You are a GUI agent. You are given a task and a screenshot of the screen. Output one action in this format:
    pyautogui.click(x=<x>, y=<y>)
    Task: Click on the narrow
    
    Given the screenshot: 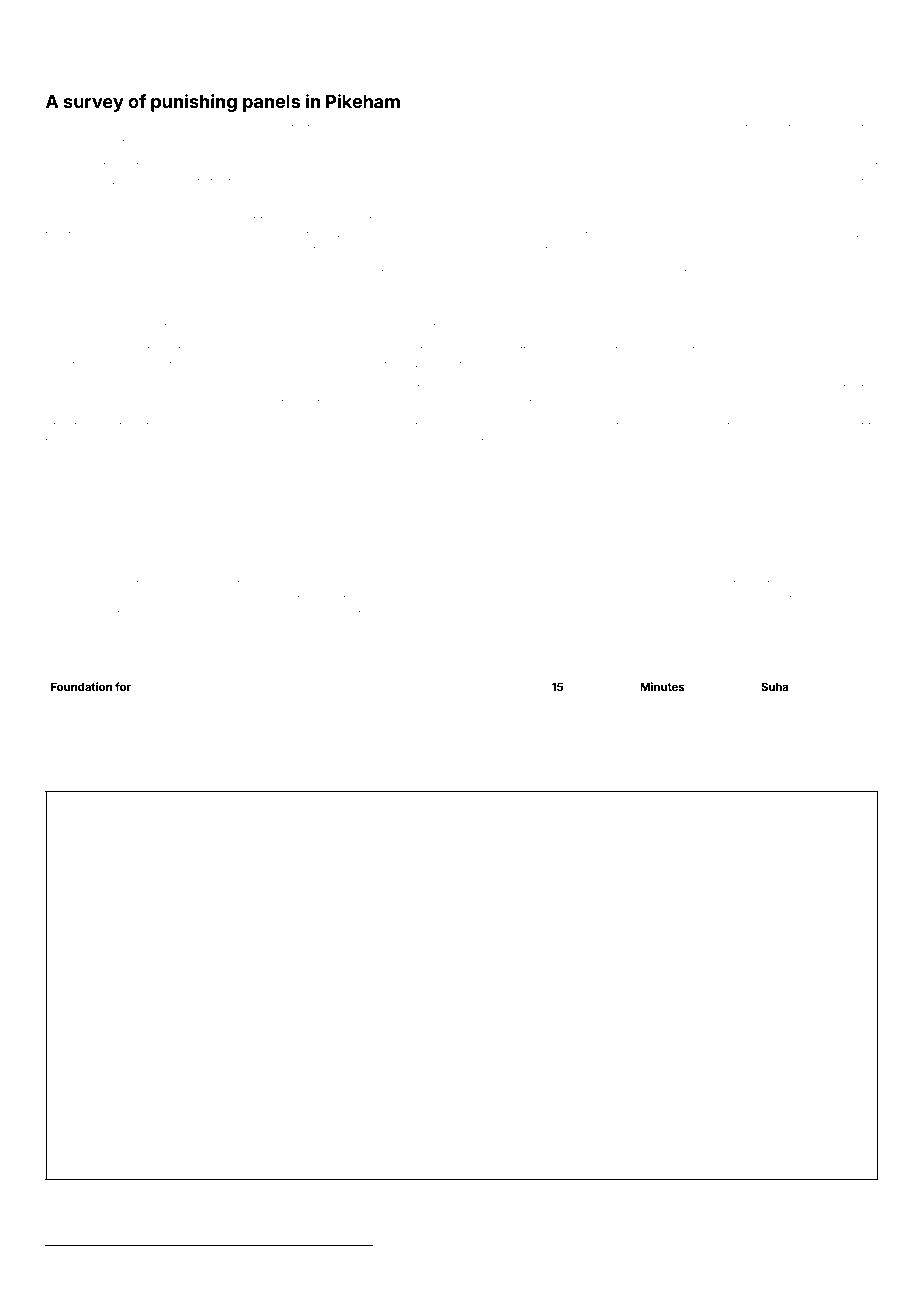 What is the action you would take?
    pyautogui.click(x=84, y=442)
